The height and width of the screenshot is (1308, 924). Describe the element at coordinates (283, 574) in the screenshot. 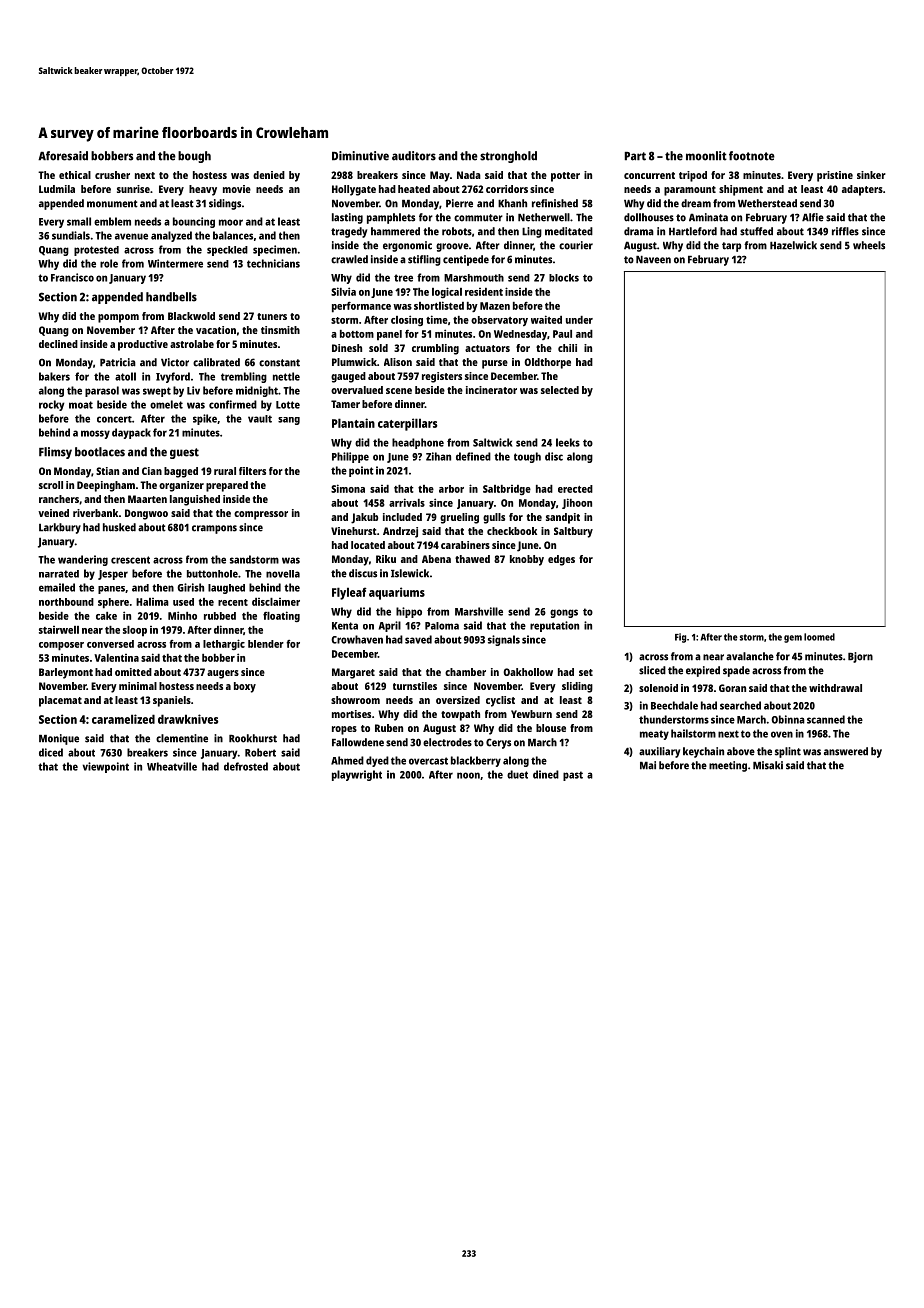

I see `novella` at that location.
